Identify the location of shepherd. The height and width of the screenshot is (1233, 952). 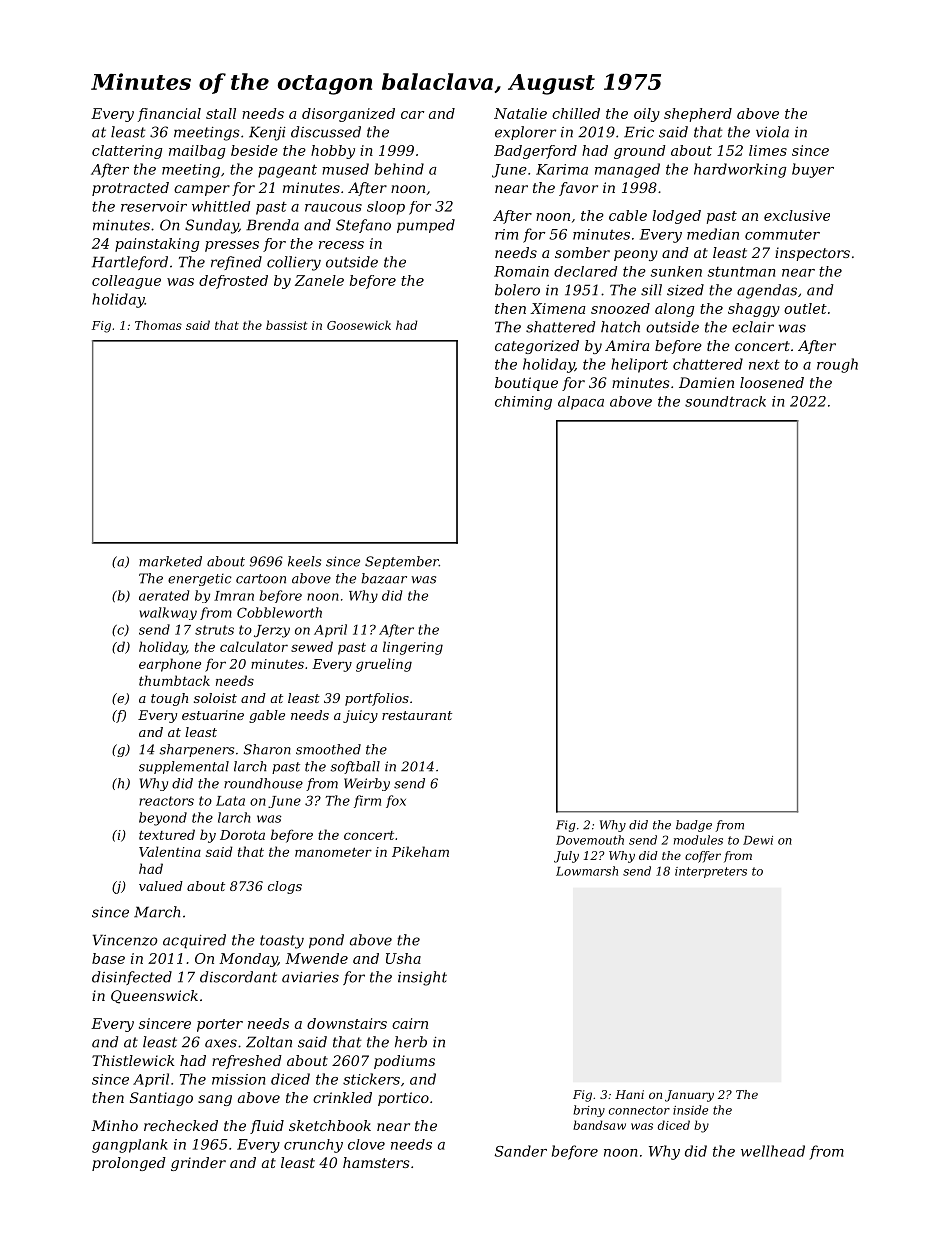
(698, 115).
